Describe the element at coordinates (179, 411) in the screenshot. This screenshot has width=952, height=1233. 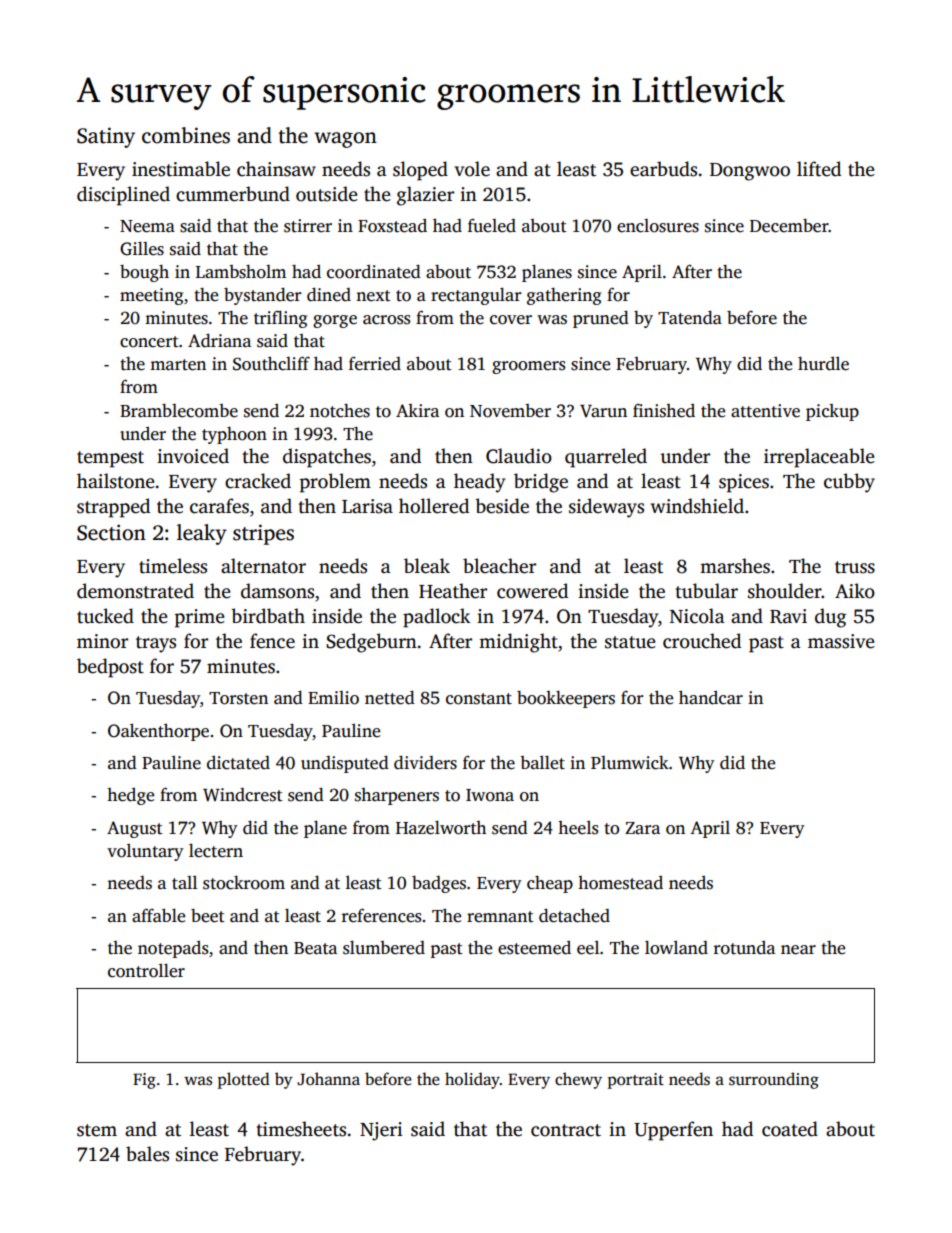
I see `Bramblecombe` at that location.
